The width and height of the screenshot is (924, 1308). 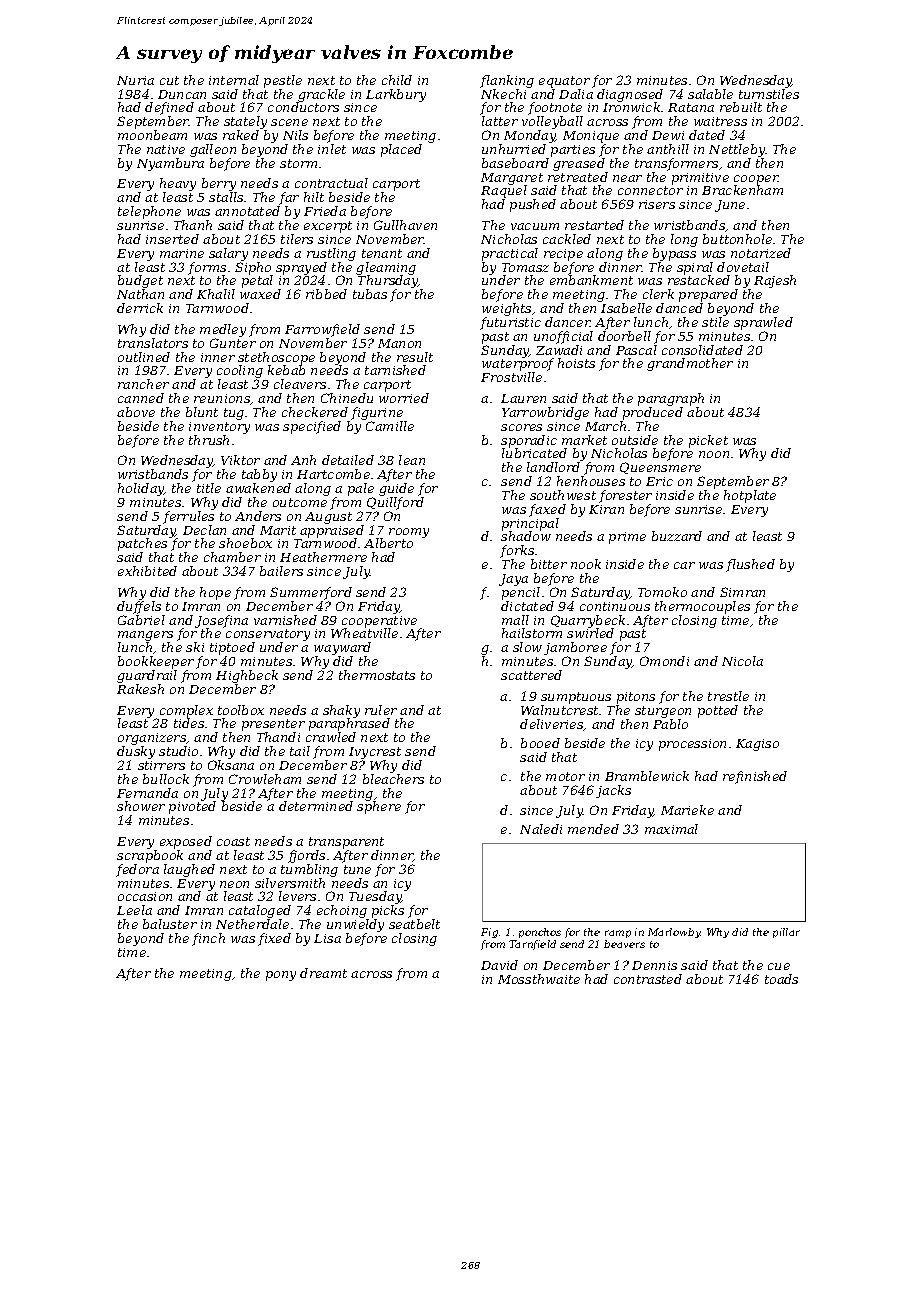 I want to click on outlined, so click(x=144, y=357).
